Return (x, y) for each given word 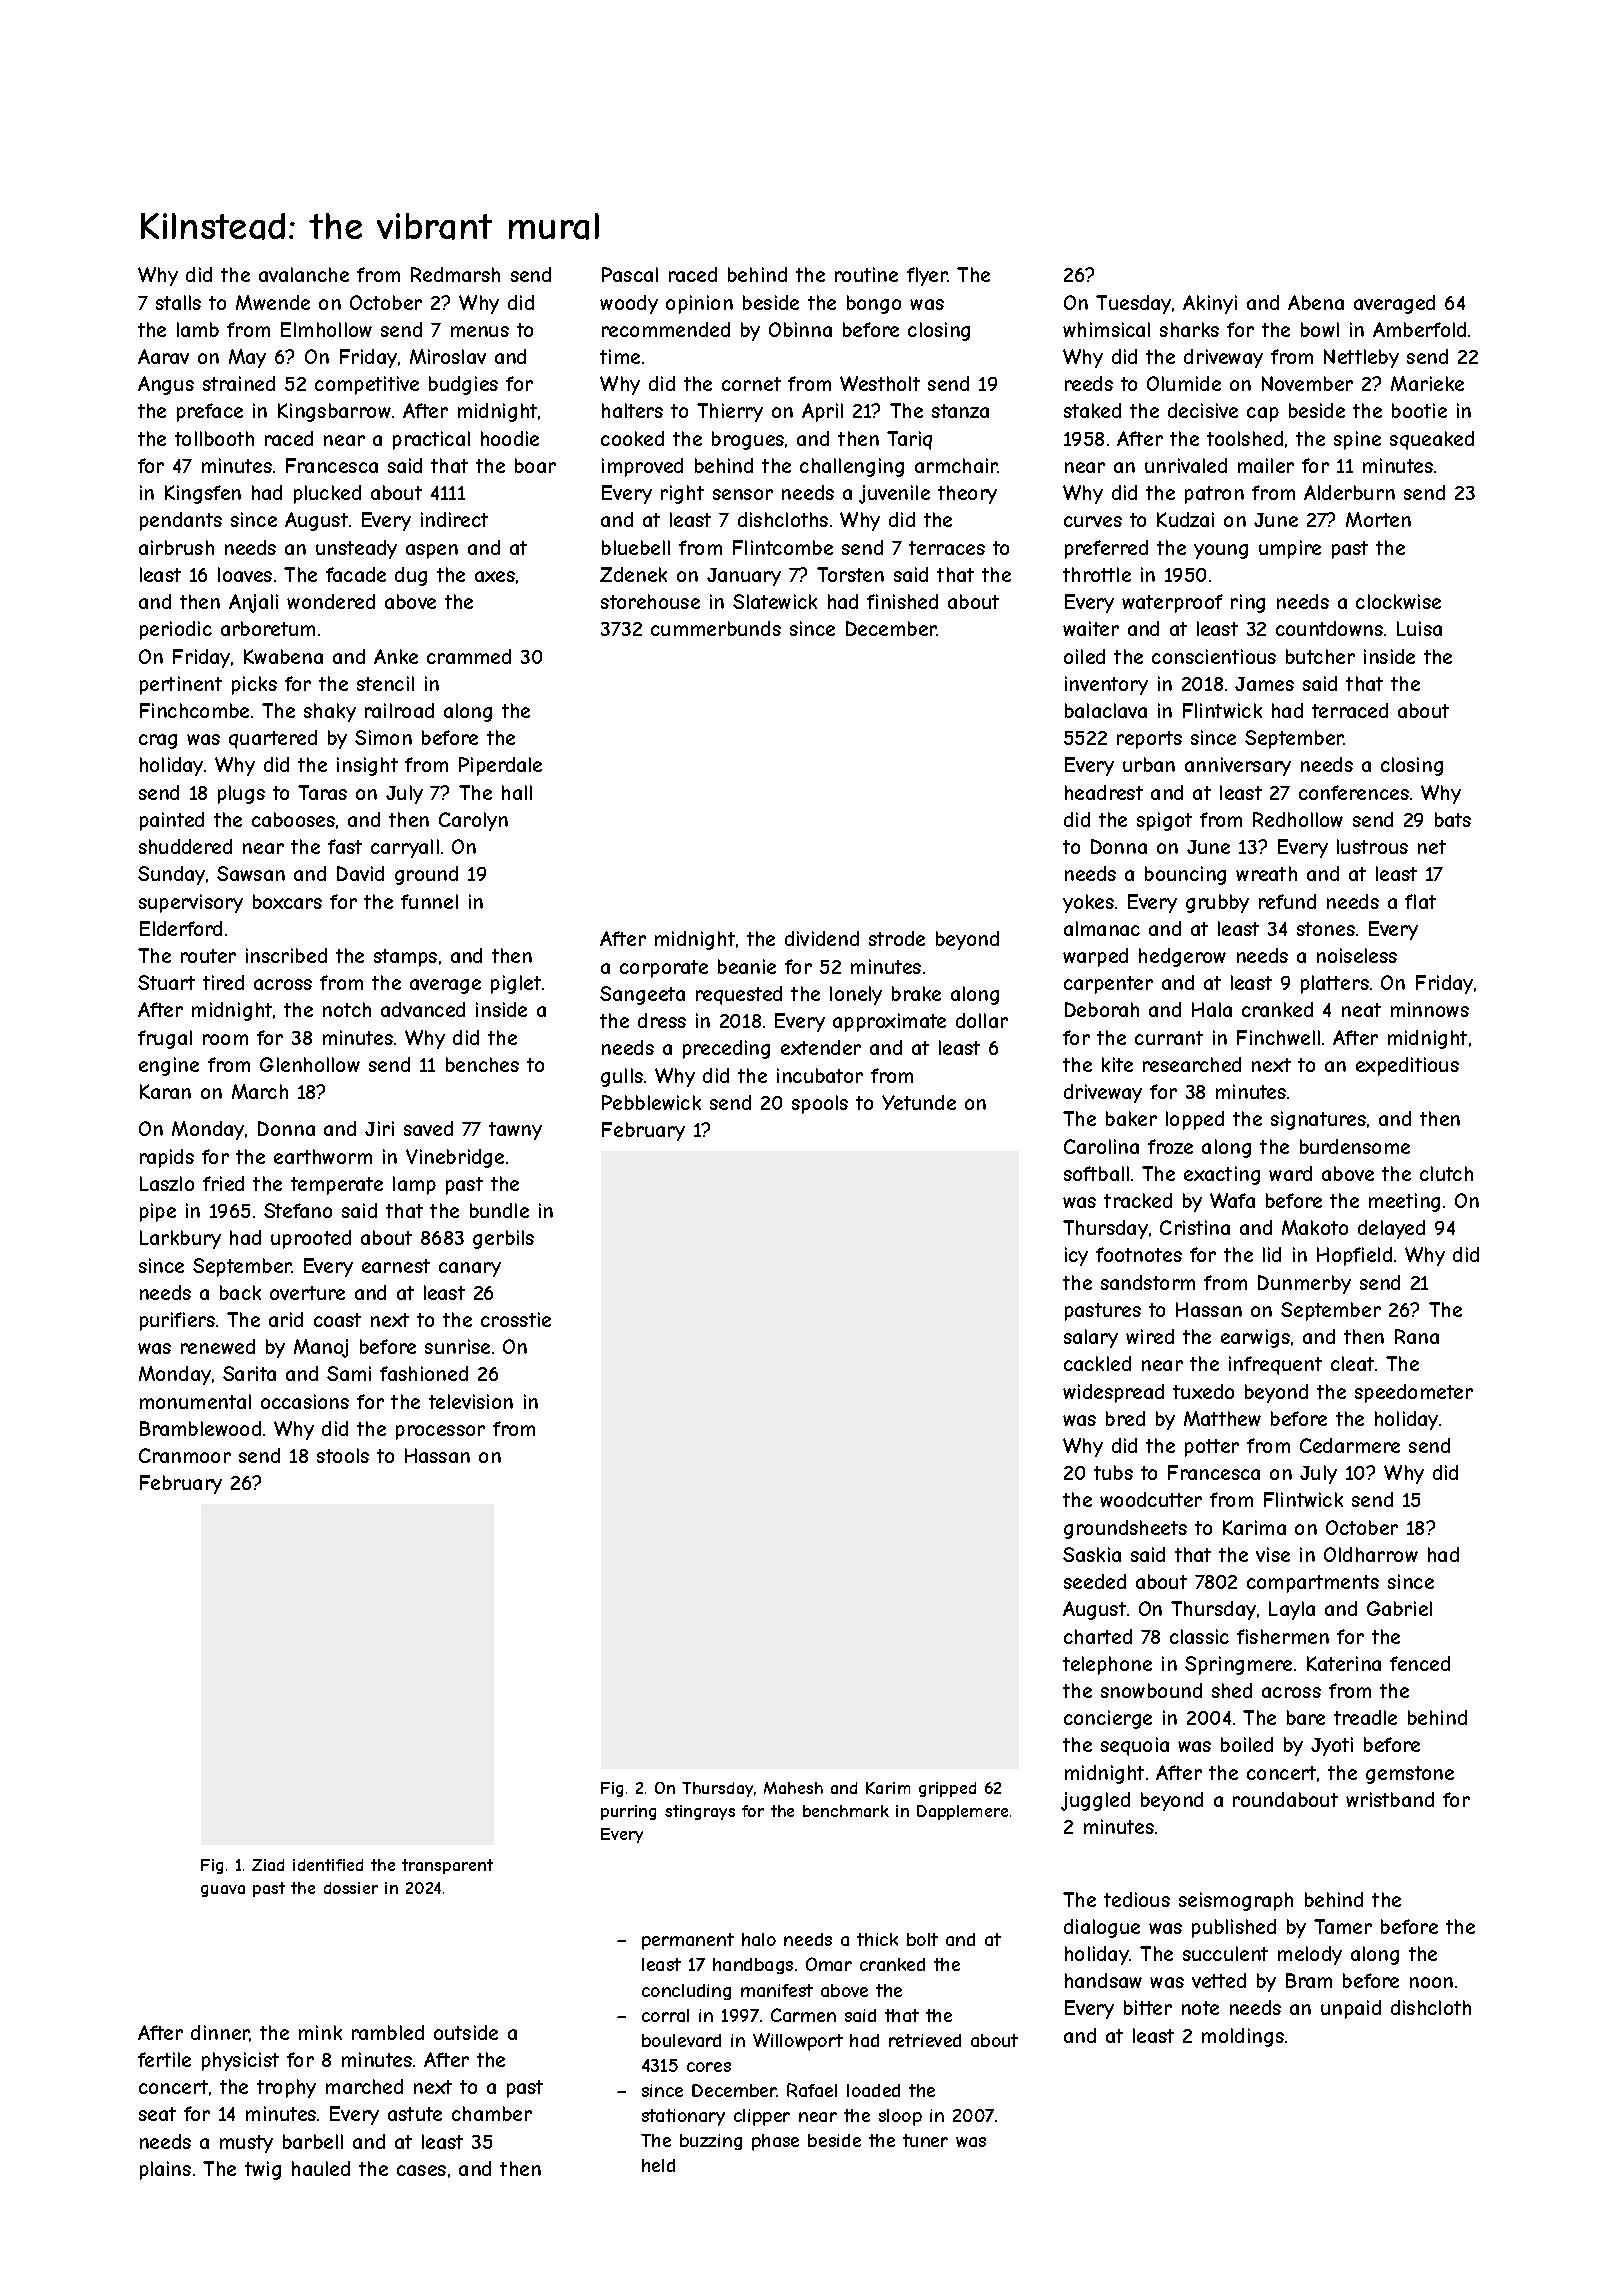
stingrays (700, 1812)
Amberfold (1419, 329)
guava (223, 1891)
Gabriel (1399, 1608)
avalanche (304, 274)
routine (866, 274)
